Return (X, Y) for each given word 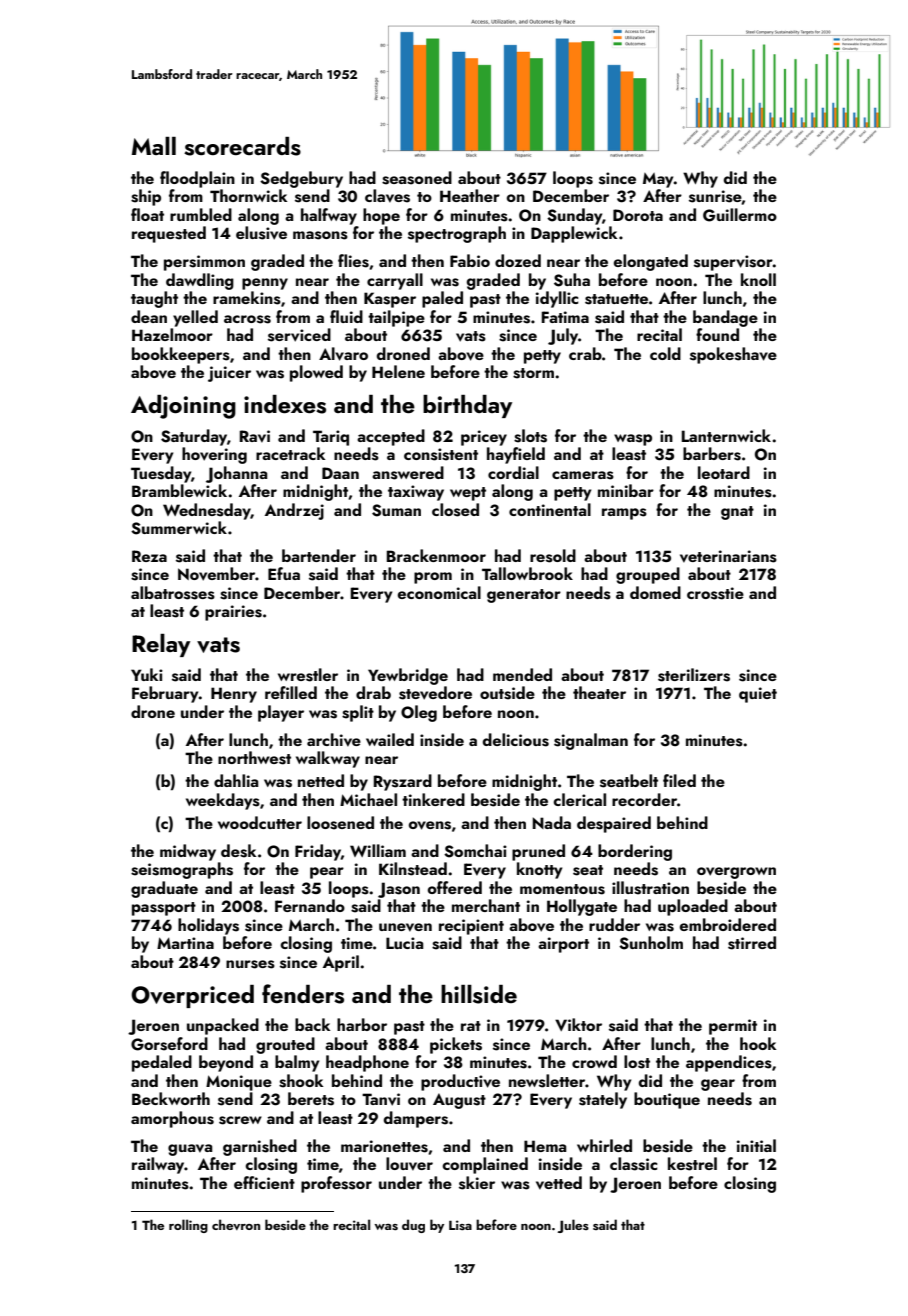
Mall (154, 146)
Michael (368, 799)
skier (477, 1183)
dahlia (236, 780)
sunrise (715, 197)
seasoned (417, 178)
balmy (297, 1063)
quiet (758, 695)
